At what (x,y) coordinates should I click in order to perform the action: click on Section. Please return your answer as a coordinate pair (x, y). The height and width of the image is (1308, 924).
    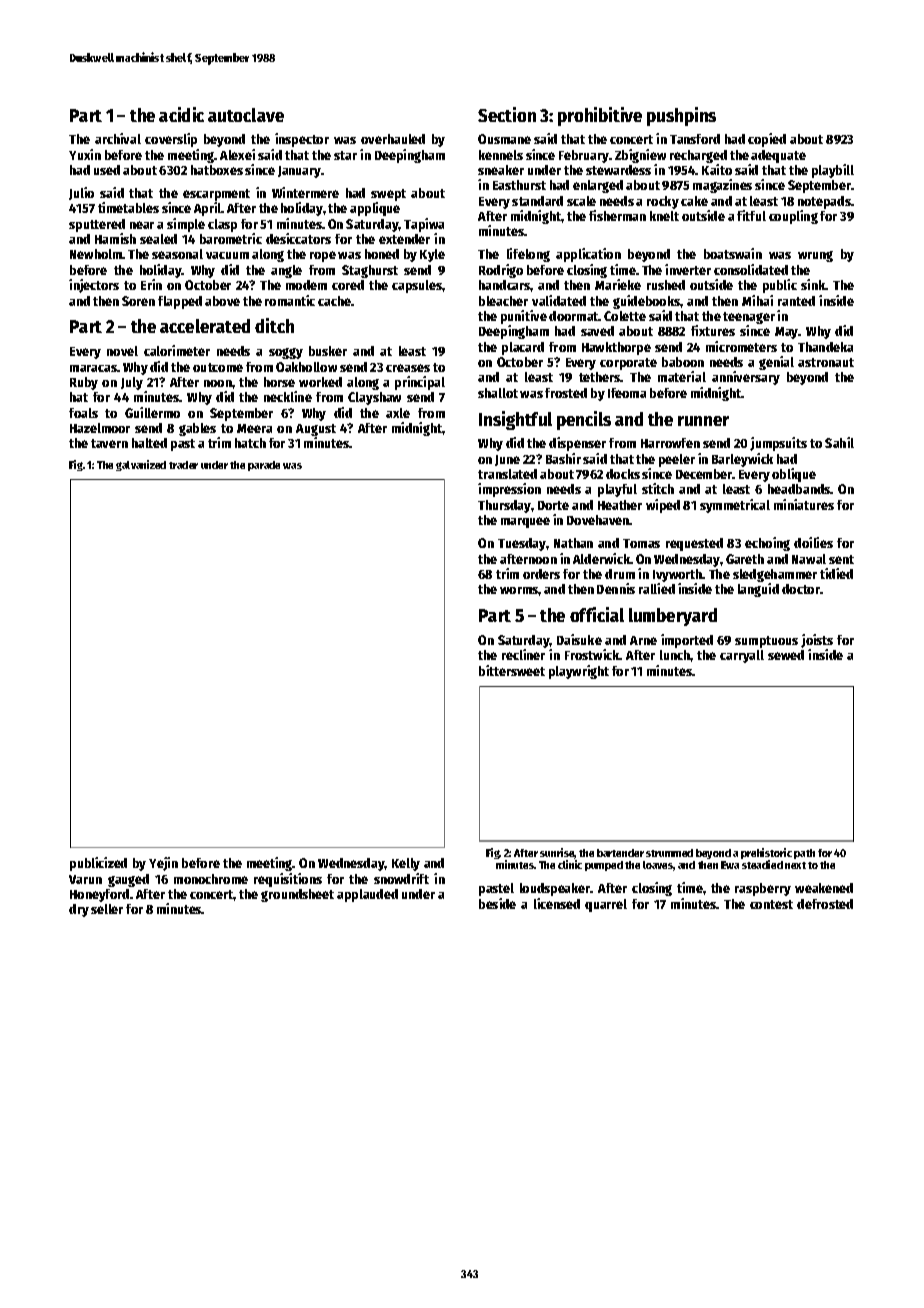
    Looking at the image, I should click on (507, 114).
